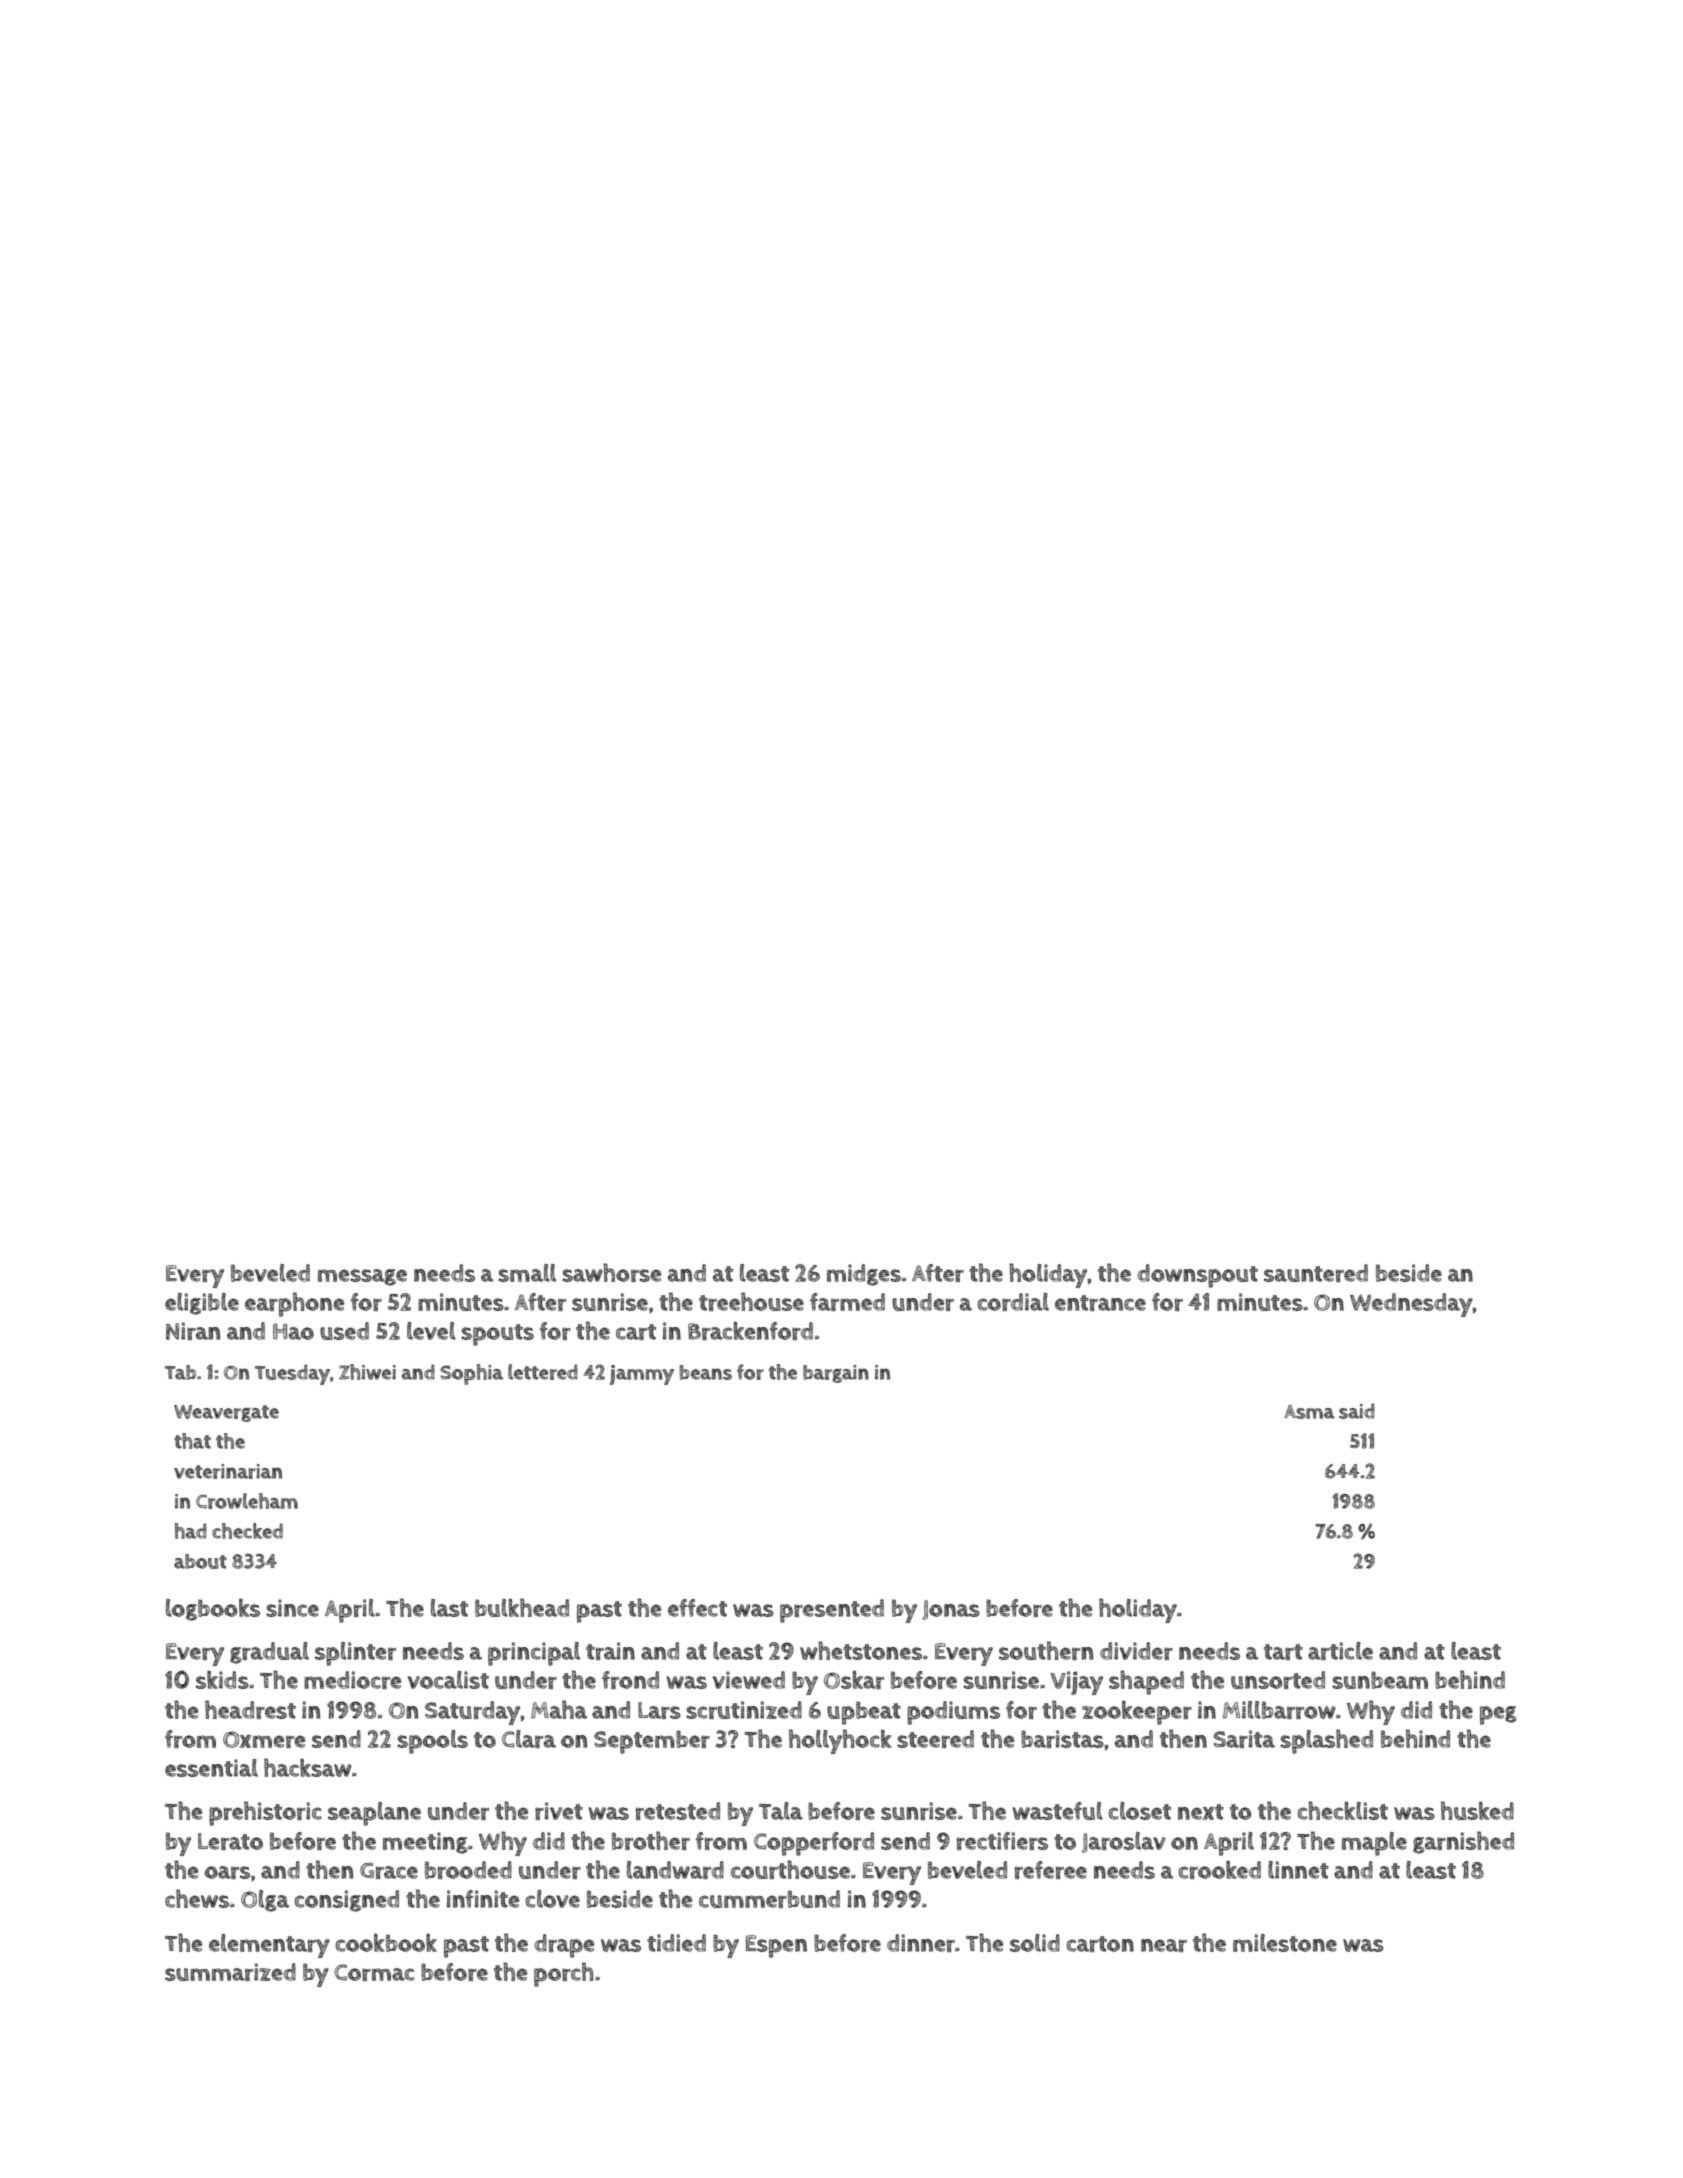 This document has height=2178, width=1683. Describe the element at coordinates (522, 1607) in the document. I see `bulkhead` at that location.
